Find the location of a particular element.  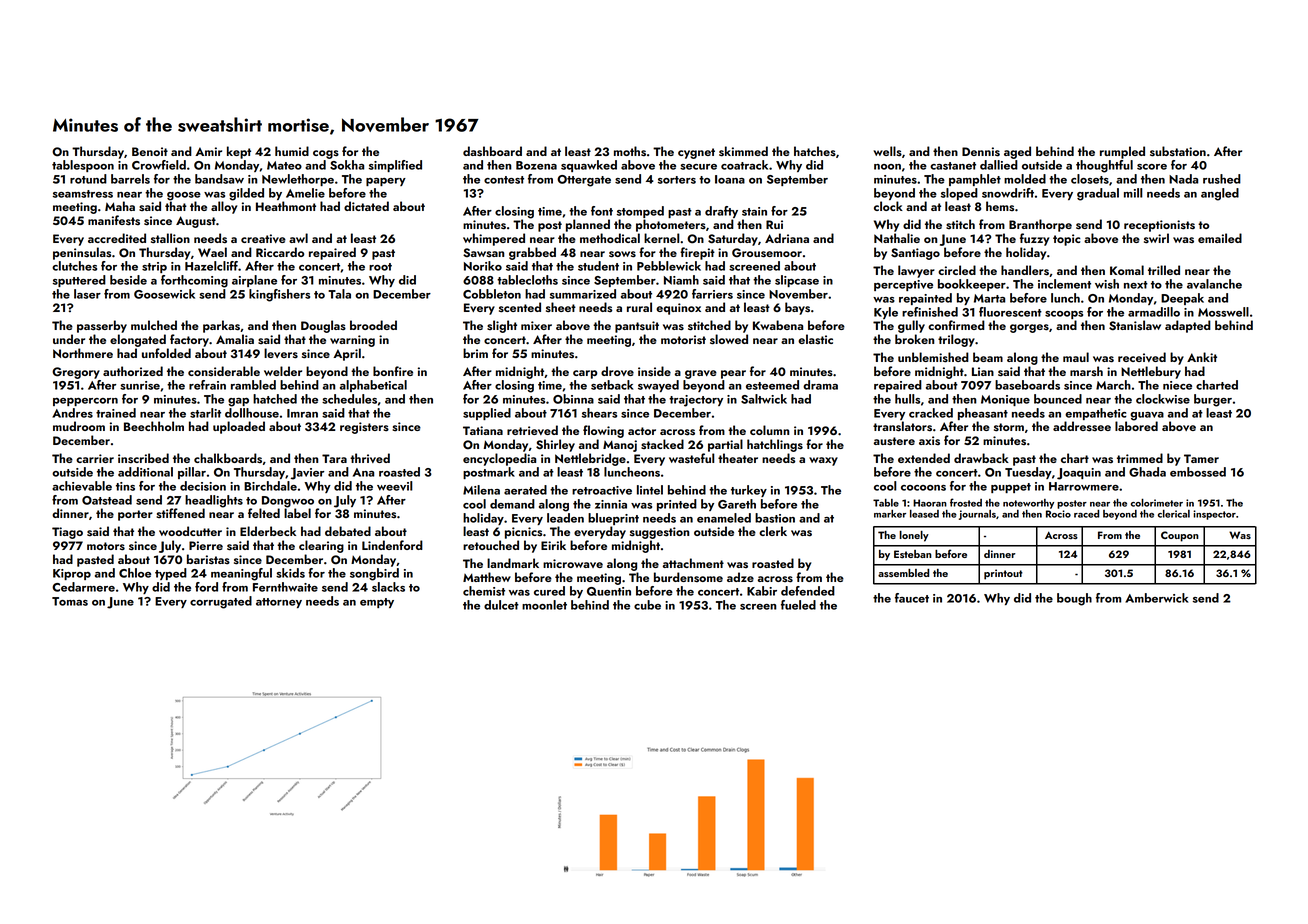

clerk is located at coordinates (773, 531).
